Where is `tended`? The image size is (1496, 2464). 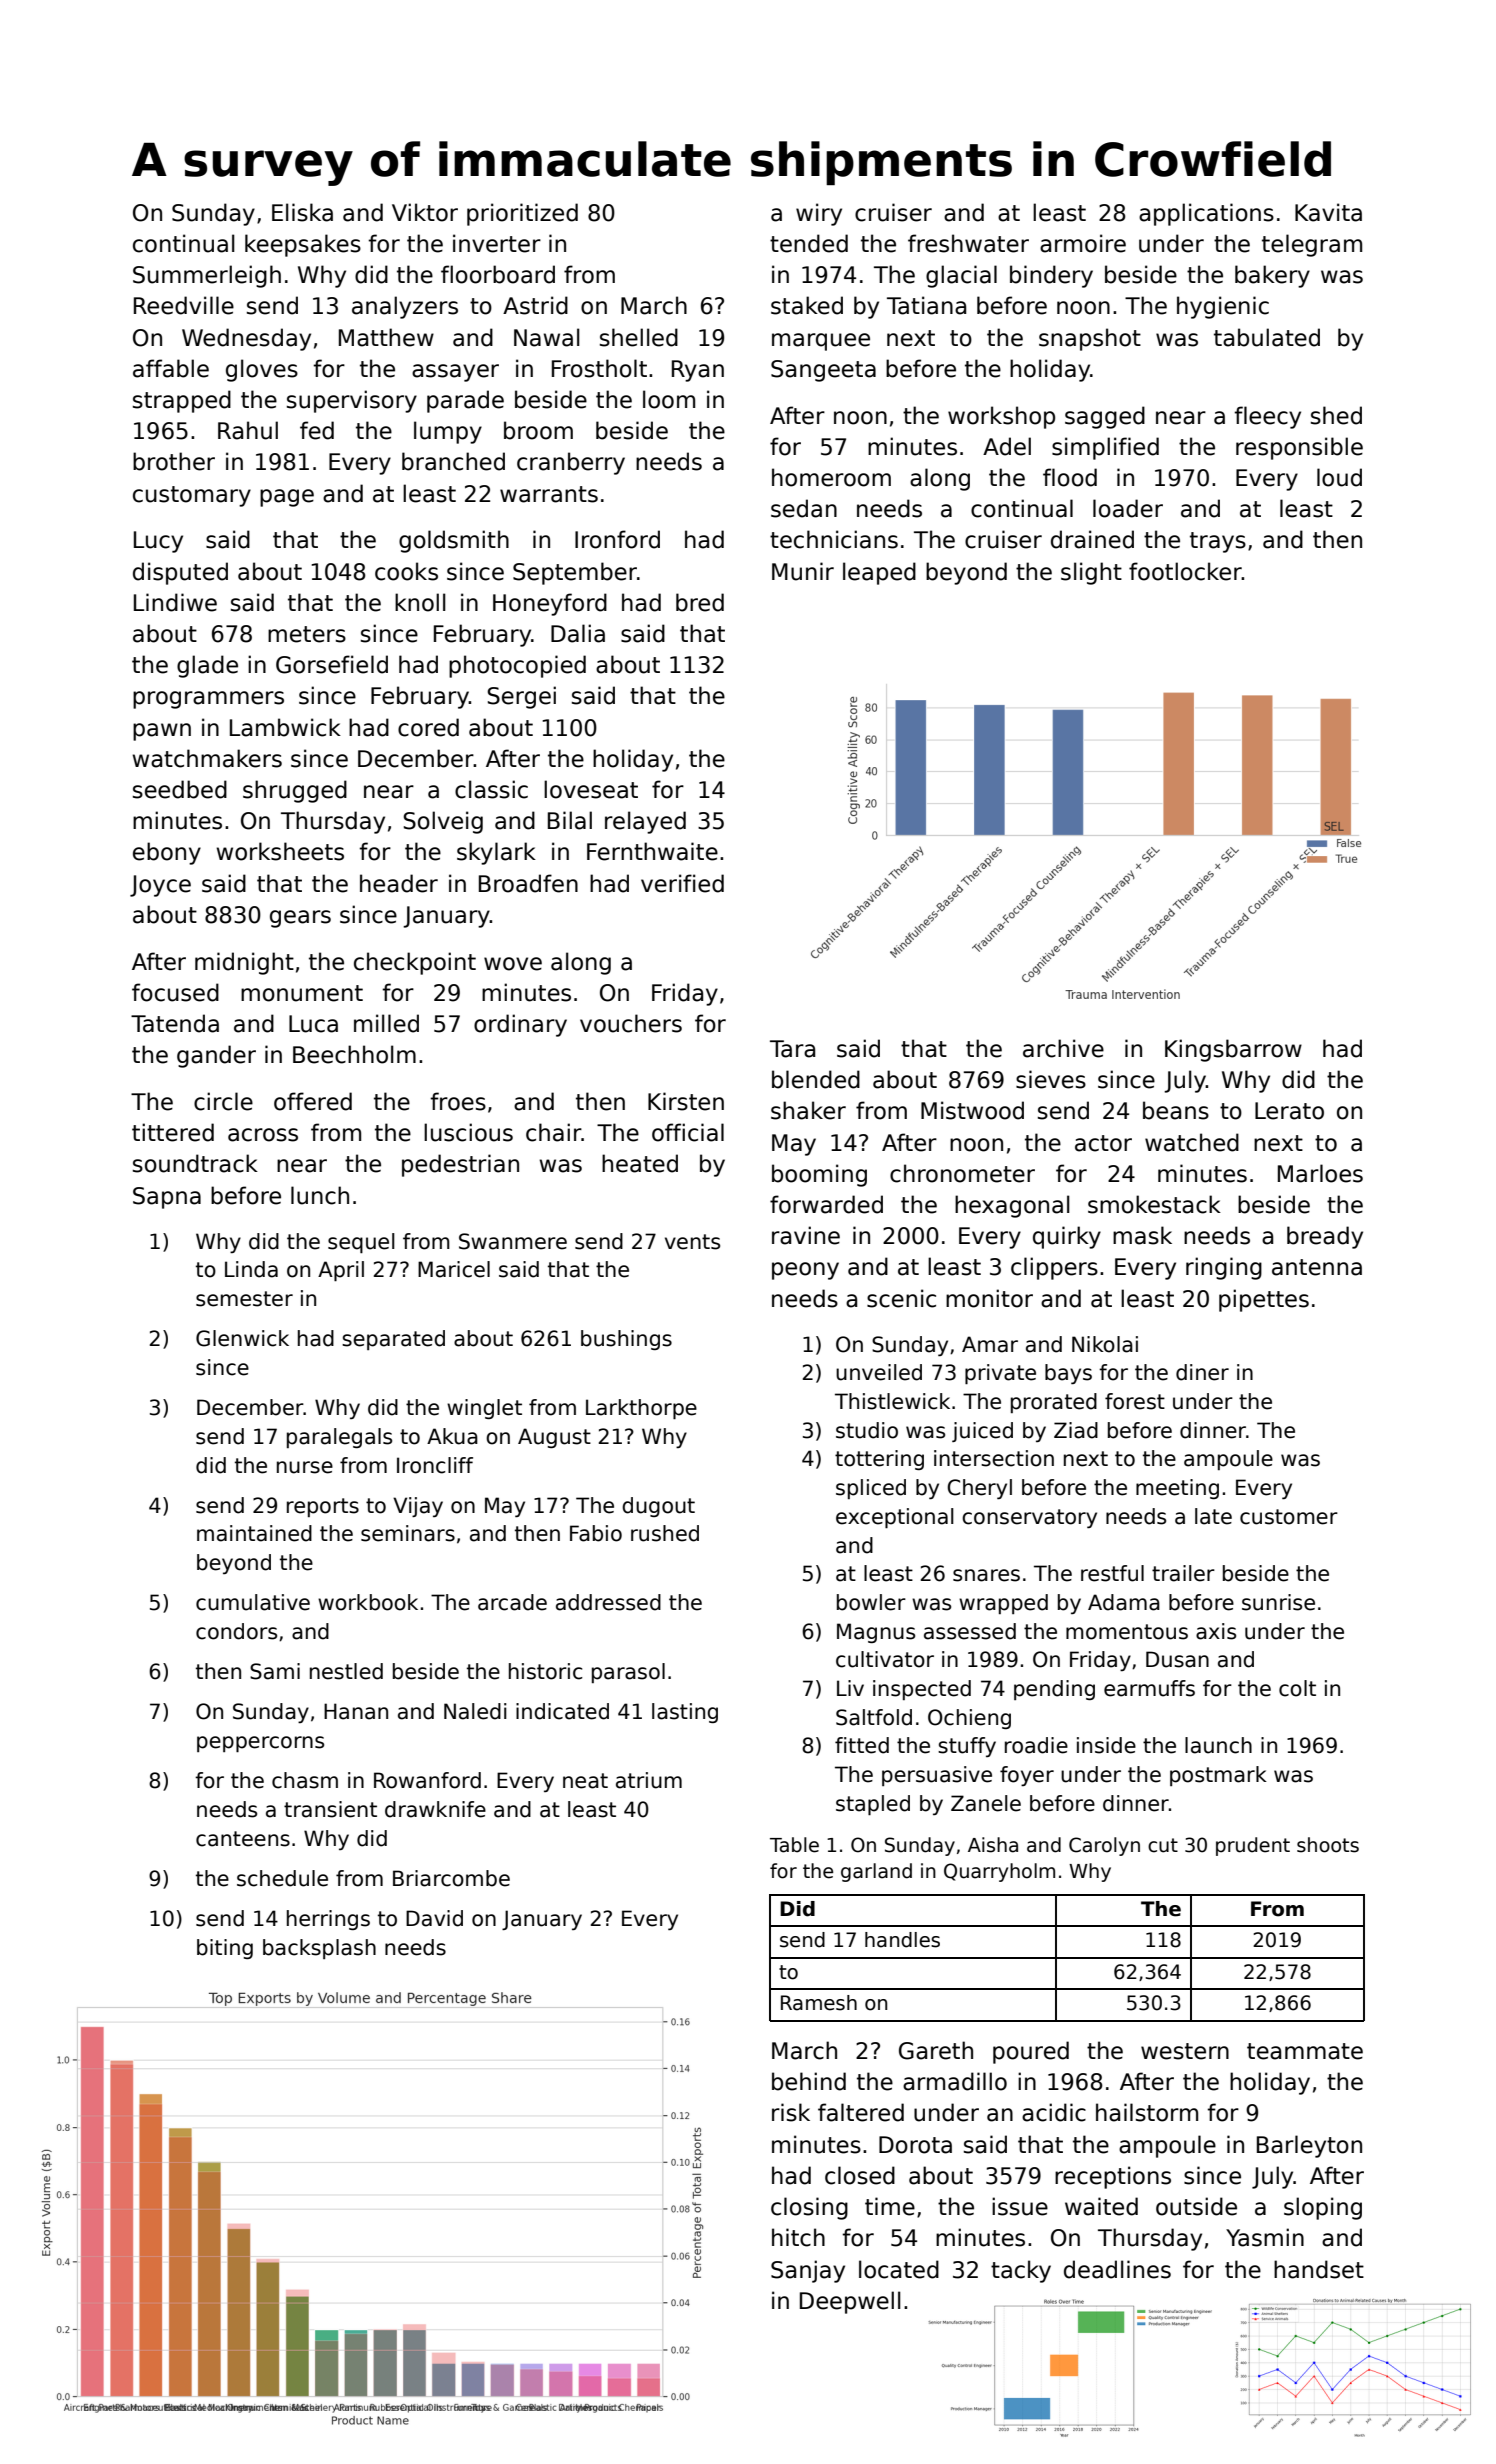 tended is located at coordinates (809, 243).
